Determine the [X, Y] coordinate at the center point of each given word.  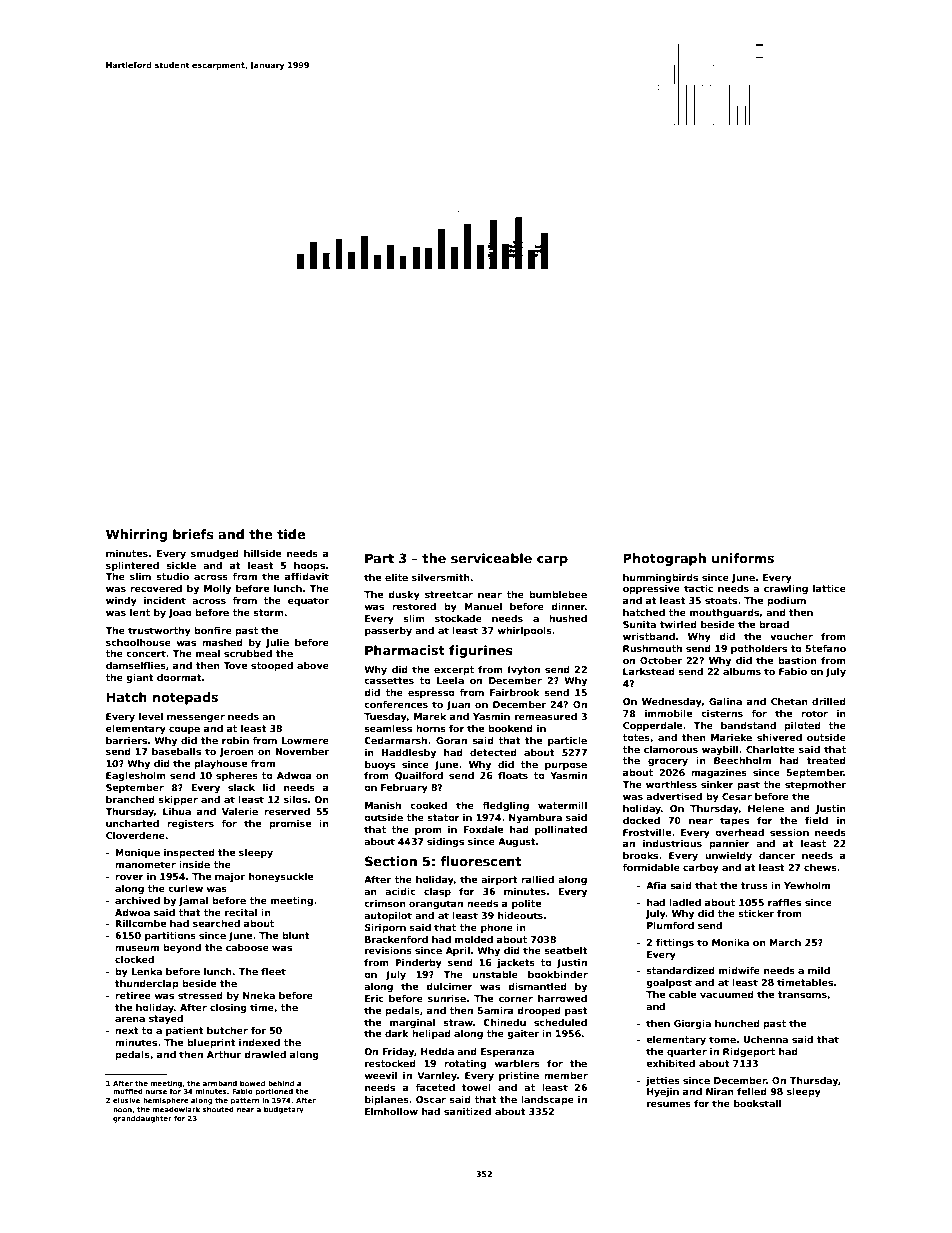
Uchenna [766, 1039]
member [566, 1075]
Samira [495, 1010]
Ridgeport [749, 1052]
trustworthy [159, 631]
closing [228, 1008]
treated [826, 760]
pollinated [561, 830]
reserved [287, 811]
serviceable [491, 558]
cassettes [389, 680]
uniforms [743, 558]
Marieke [731, 737]
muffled [128, 1091]
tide [291, 534]
